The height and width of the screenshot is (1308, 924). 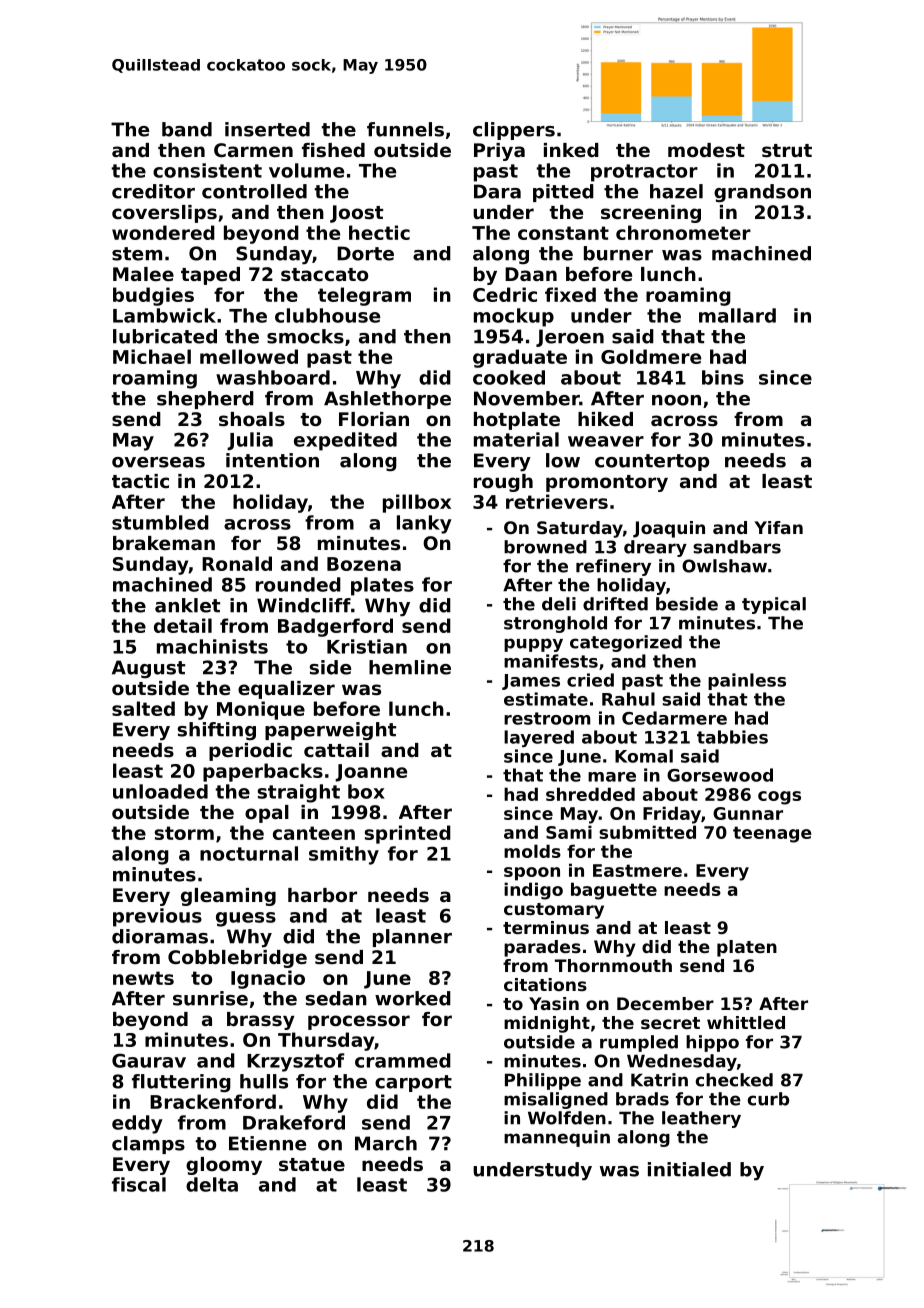 What do you see at coordinates (137, 254) in the screenshot?
I see `stem` at bounding box center [137, 254].
